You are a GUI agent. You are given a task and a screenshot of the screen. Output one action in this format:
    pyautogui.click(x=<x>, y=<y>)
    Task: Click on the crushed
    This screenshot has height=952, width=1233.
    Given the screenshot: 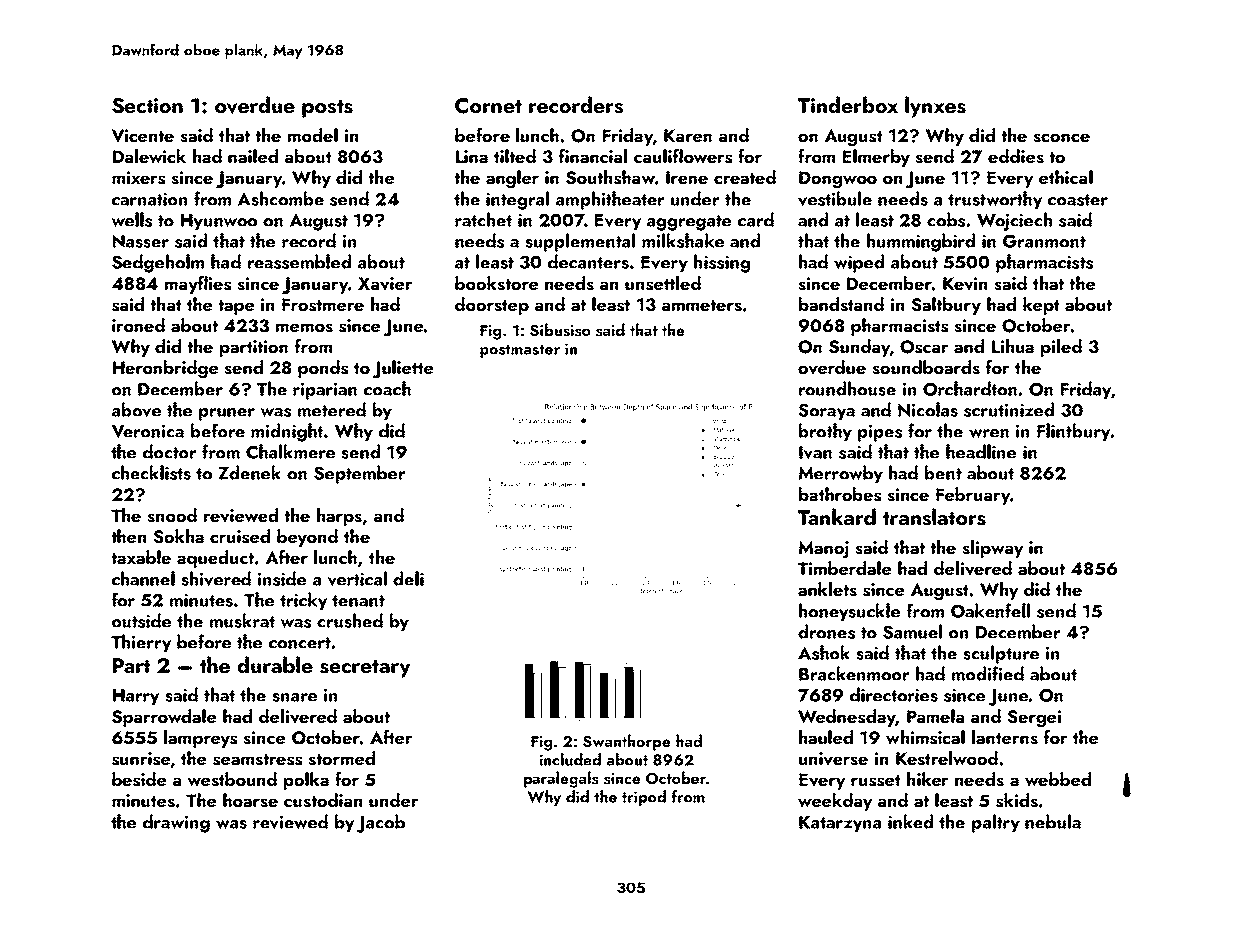 What is the action you would take?
    pyautogui.click(x=350, y=620)
